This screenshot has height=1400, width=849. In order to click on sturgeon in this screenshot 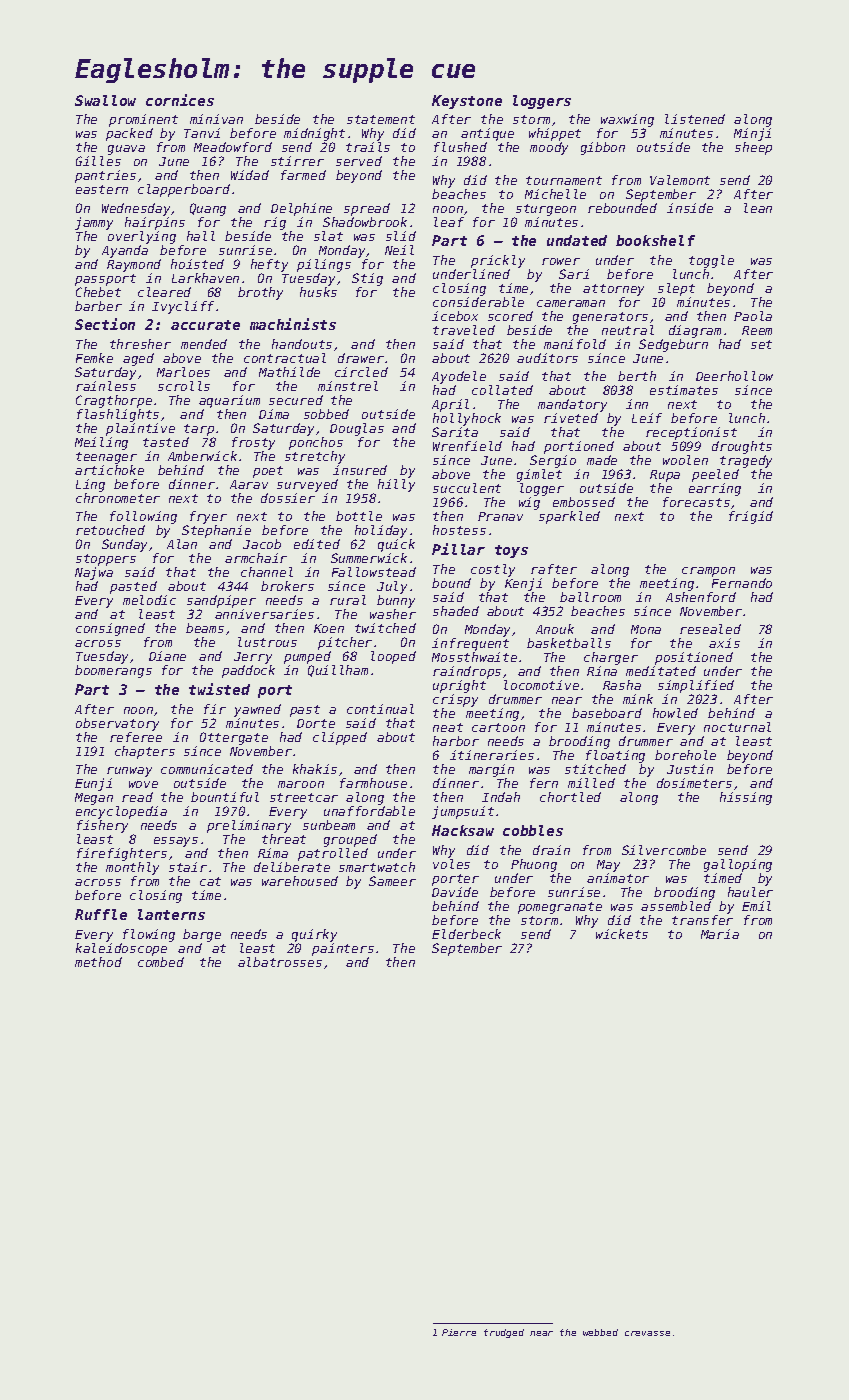, I will do `click(546, 210)`.
